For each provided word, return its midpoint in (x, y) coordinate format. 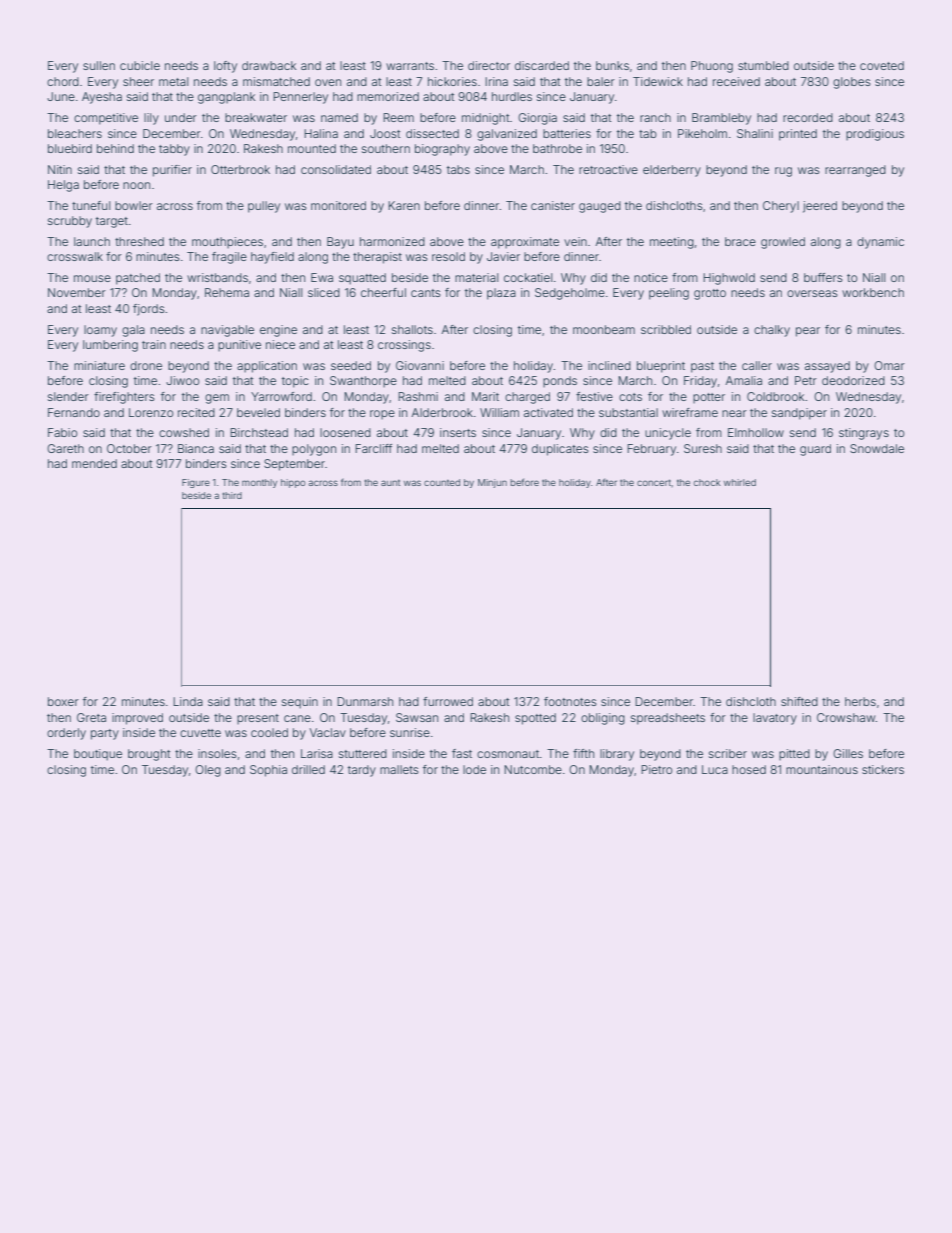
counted (442, 482)
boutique (98, 755)
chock (707, 482)
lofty (225, 67)
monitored (338, 205)
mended (94, 463)
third (232, 495)
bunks (612, 65)
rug (783, 172)
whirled (740, 482)
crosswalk (75, 256)
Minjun (492, 483)
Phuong (712, 67)
